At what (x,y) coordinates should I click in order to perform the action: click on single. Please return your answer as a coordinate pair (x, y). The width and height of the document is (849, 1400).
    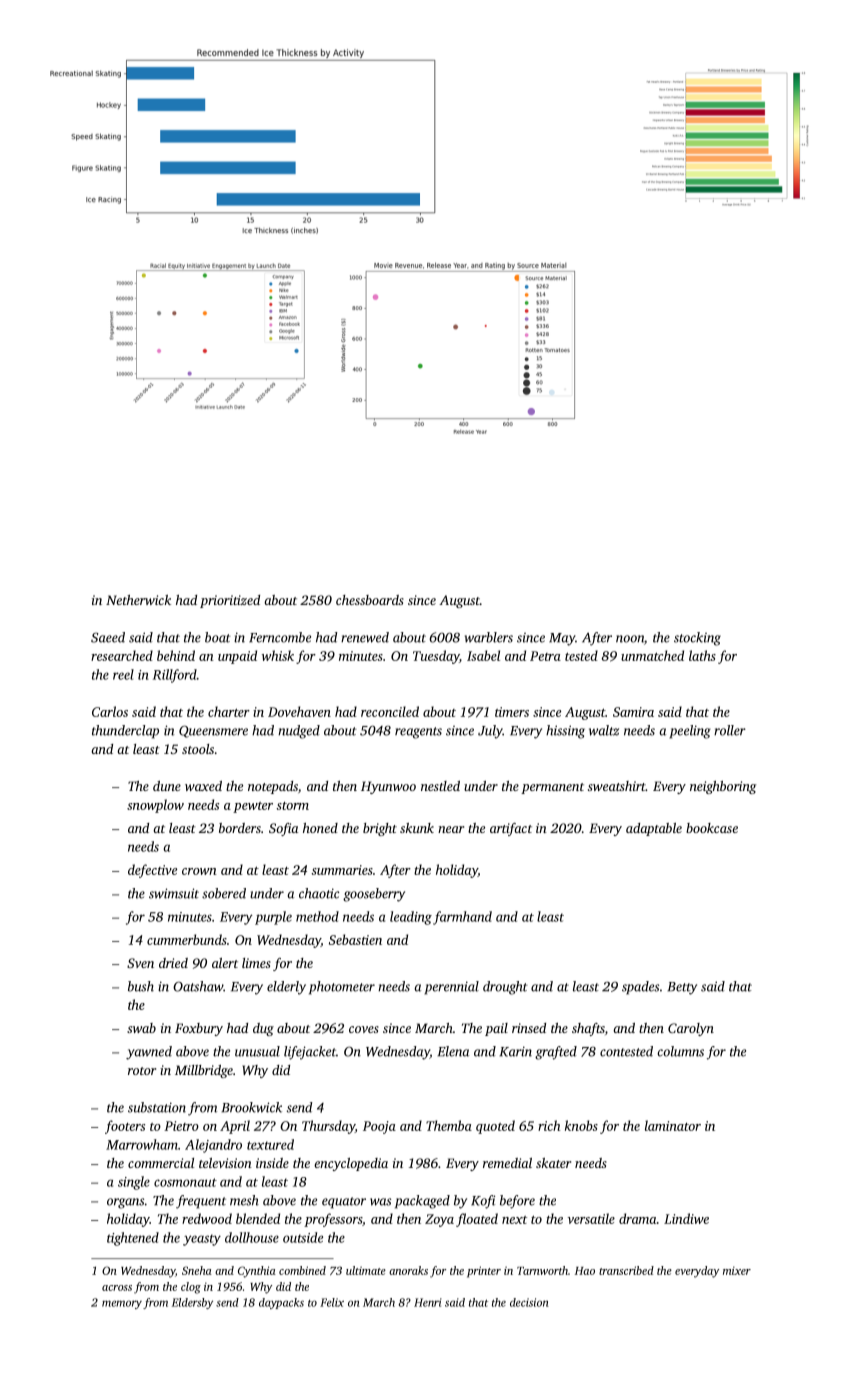
    Looking at the image, I should click on (134, 1183).
